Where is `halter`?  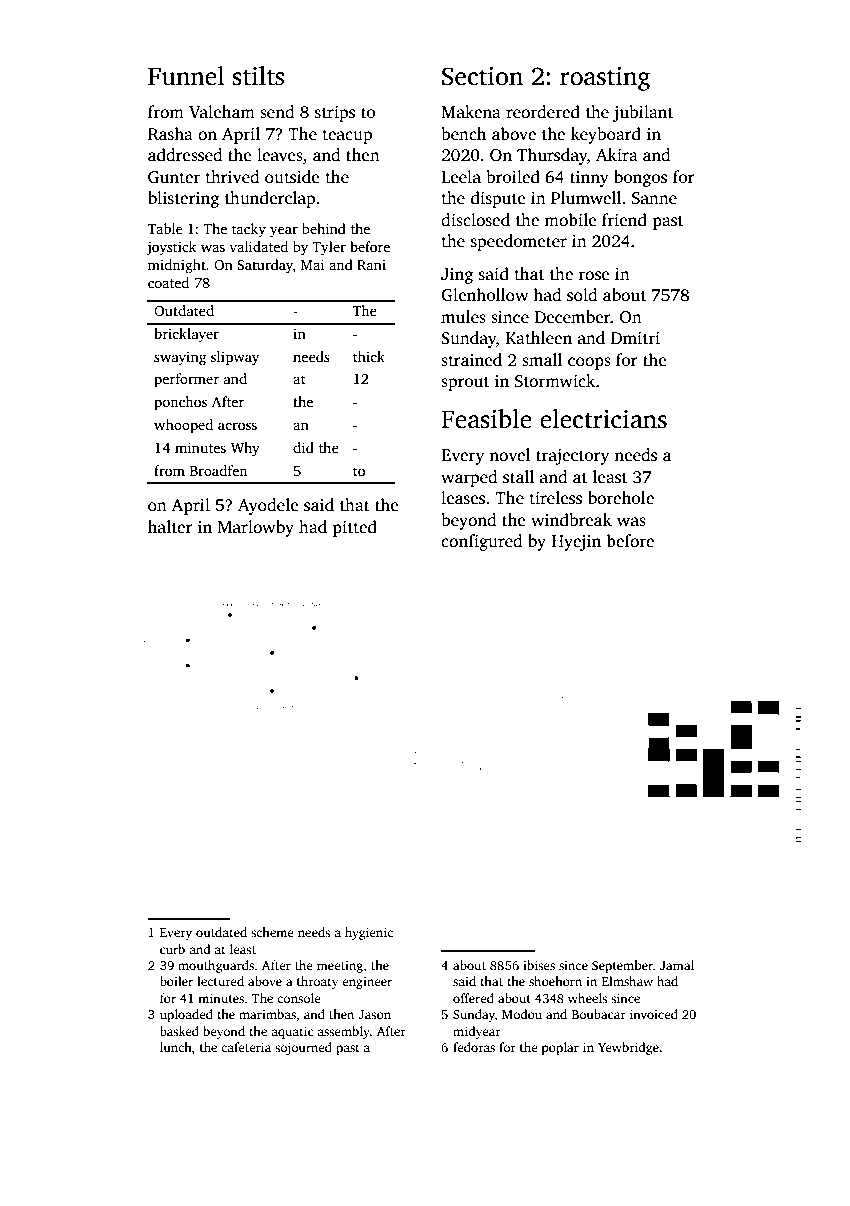 halter is located at coordinates (170, 527).
